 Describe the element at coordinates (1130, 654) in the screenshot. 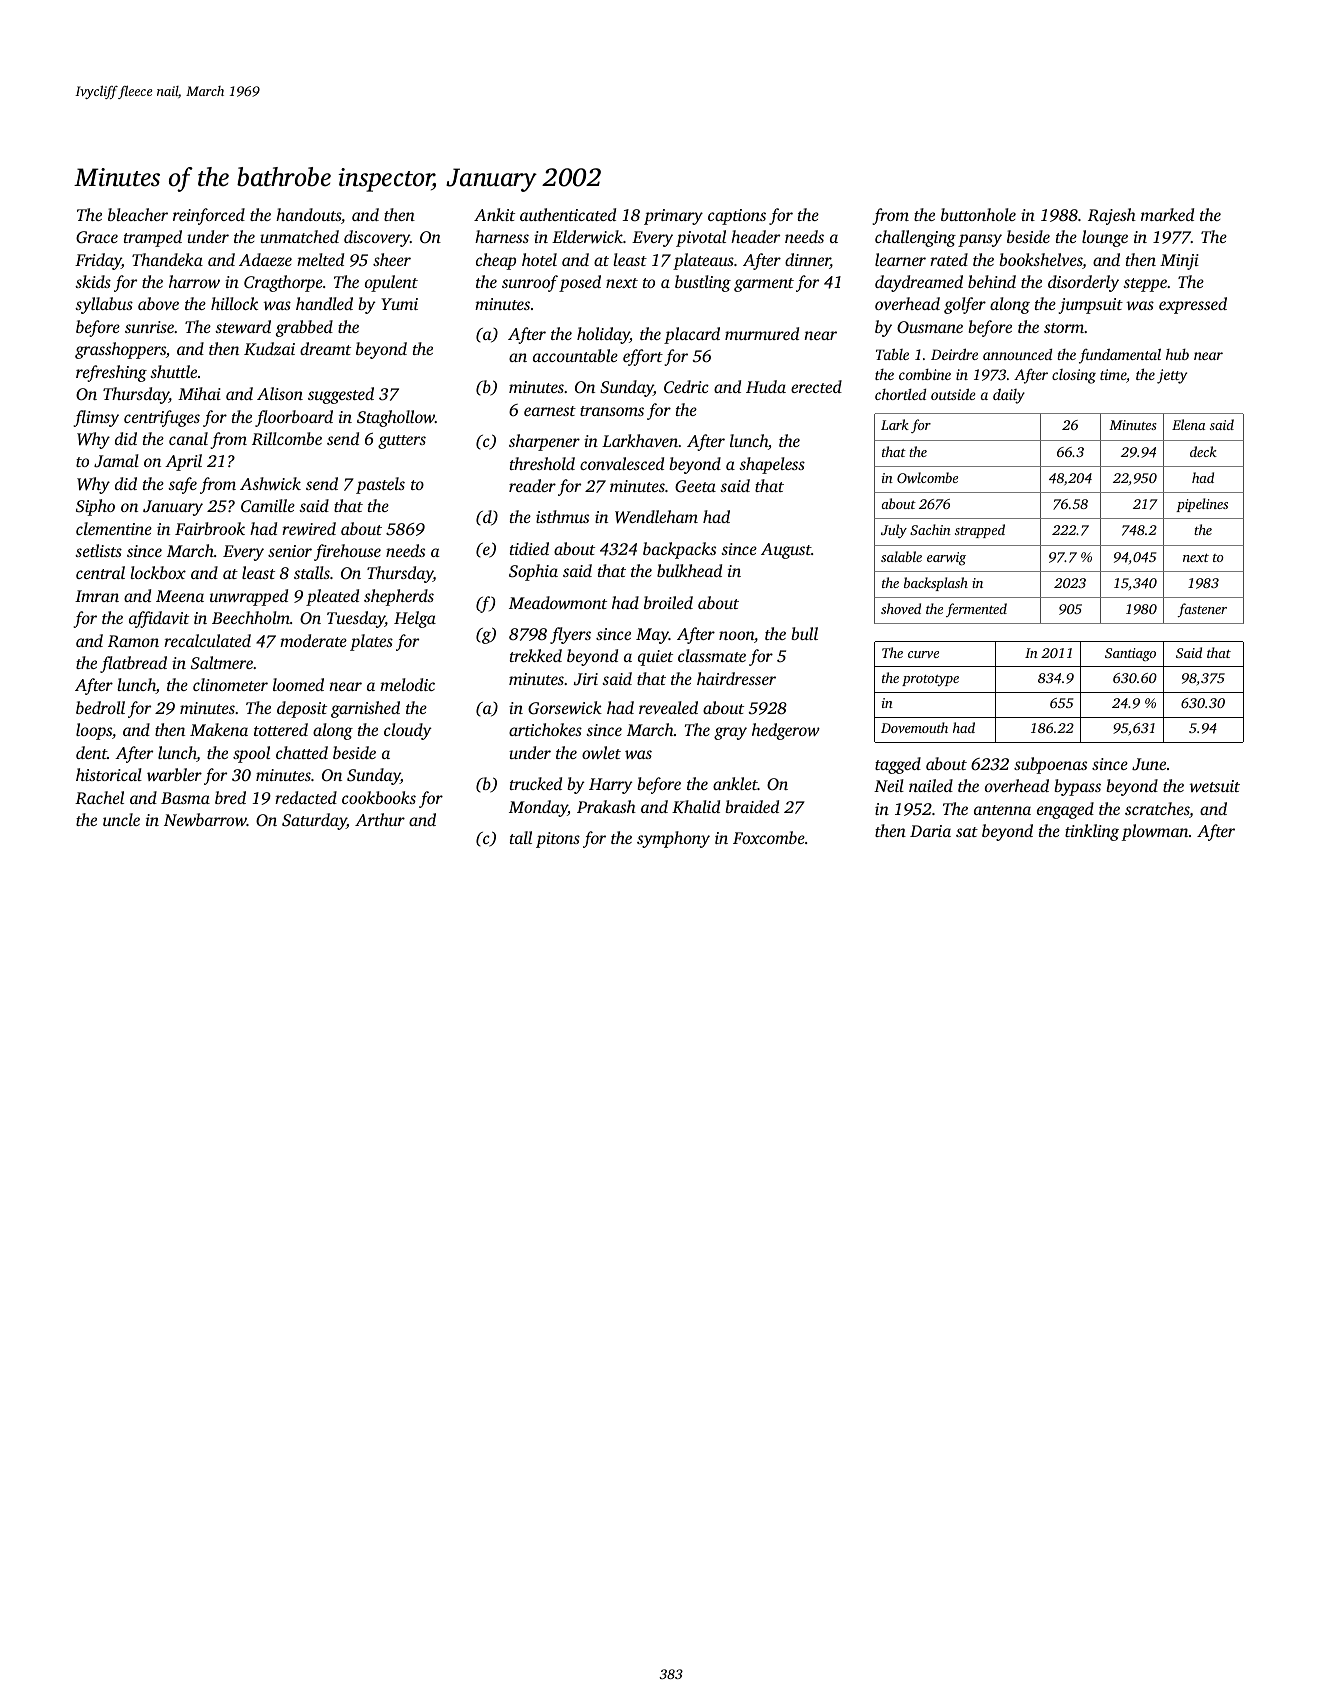

I see `Santiago` at that location.
